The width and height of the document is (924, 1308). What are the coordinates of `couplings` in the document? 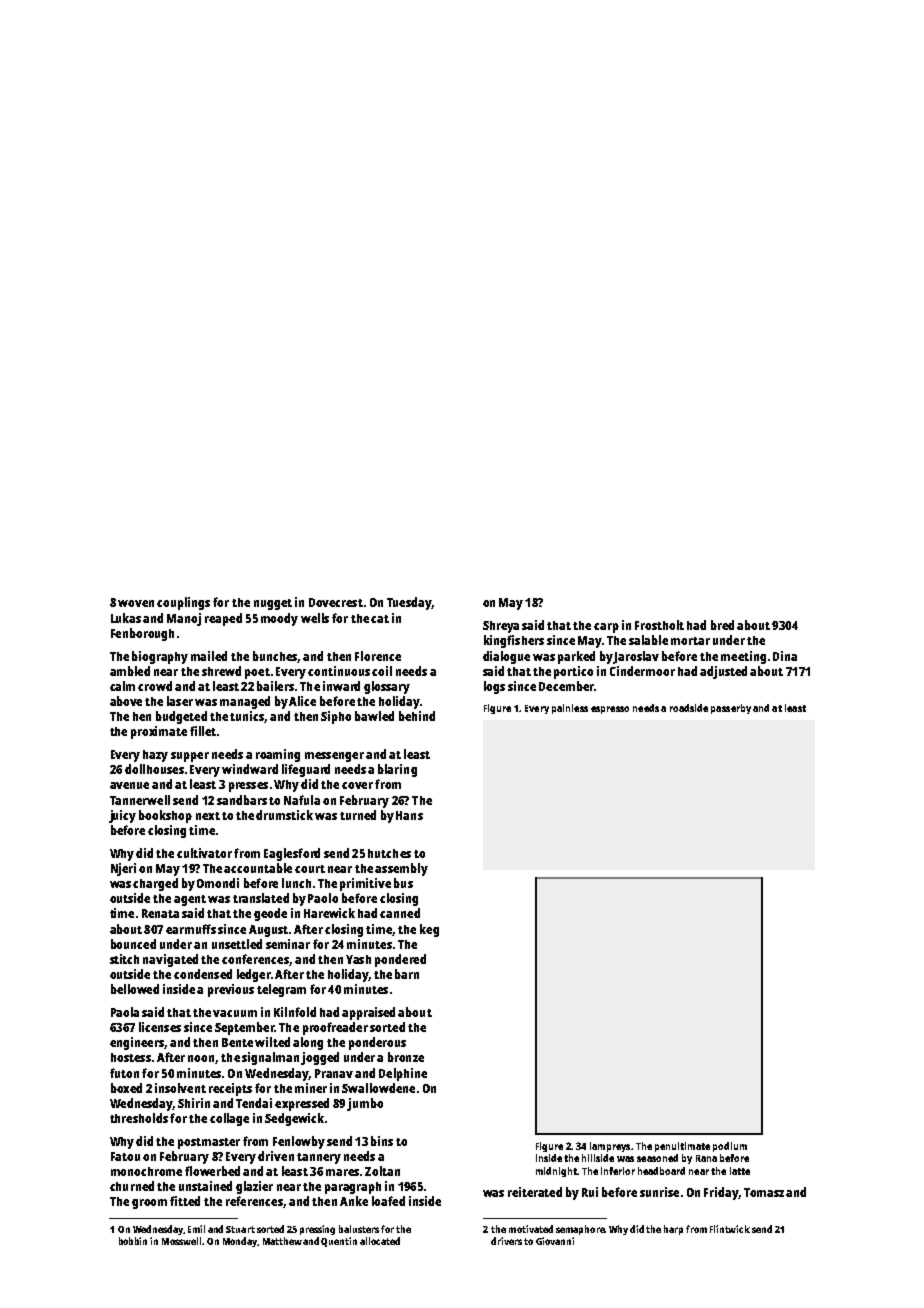 It's located at (183, 603).
